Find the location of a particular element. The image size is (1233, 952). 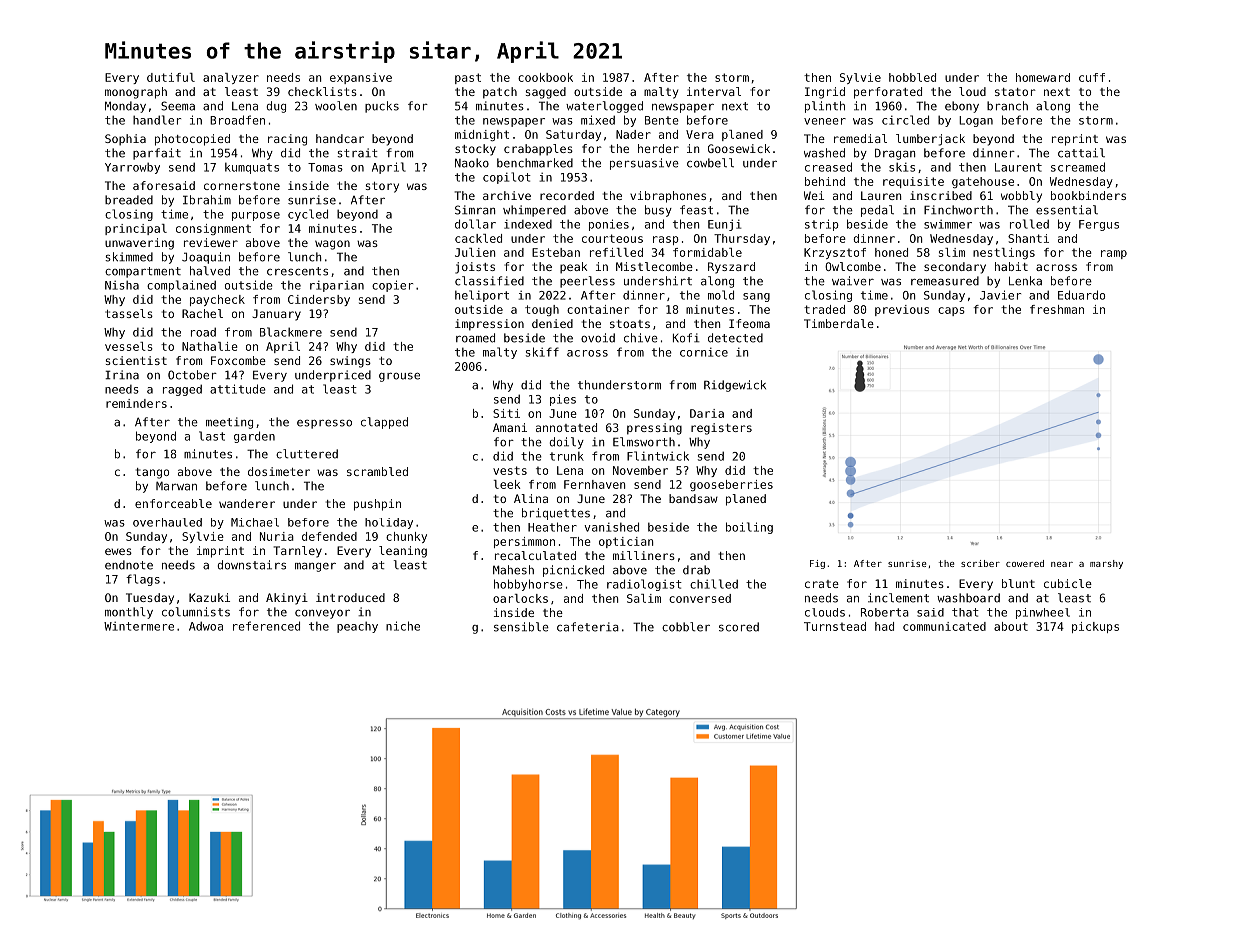

registers is located at coordinates (721, 429).
